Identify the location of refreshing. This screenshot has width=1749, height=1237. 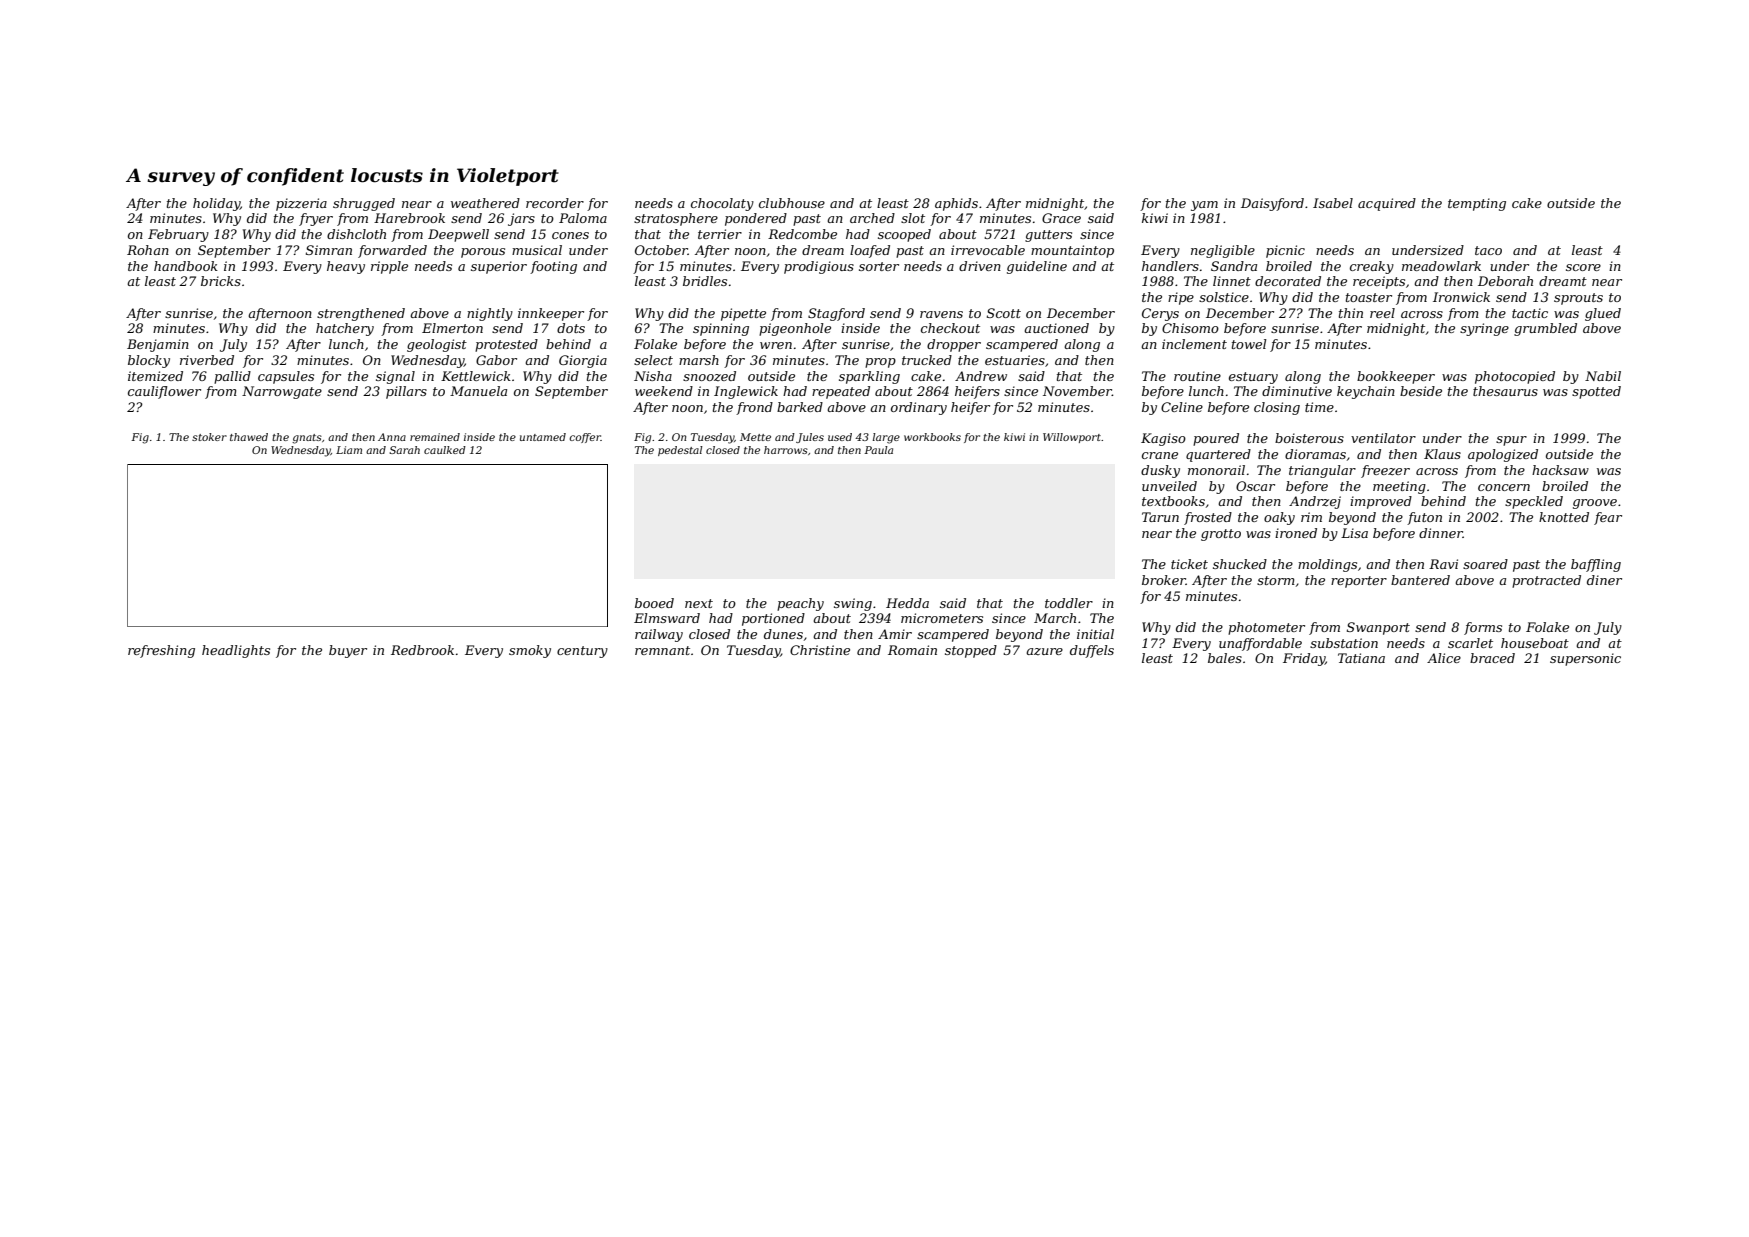
(161, 651).
